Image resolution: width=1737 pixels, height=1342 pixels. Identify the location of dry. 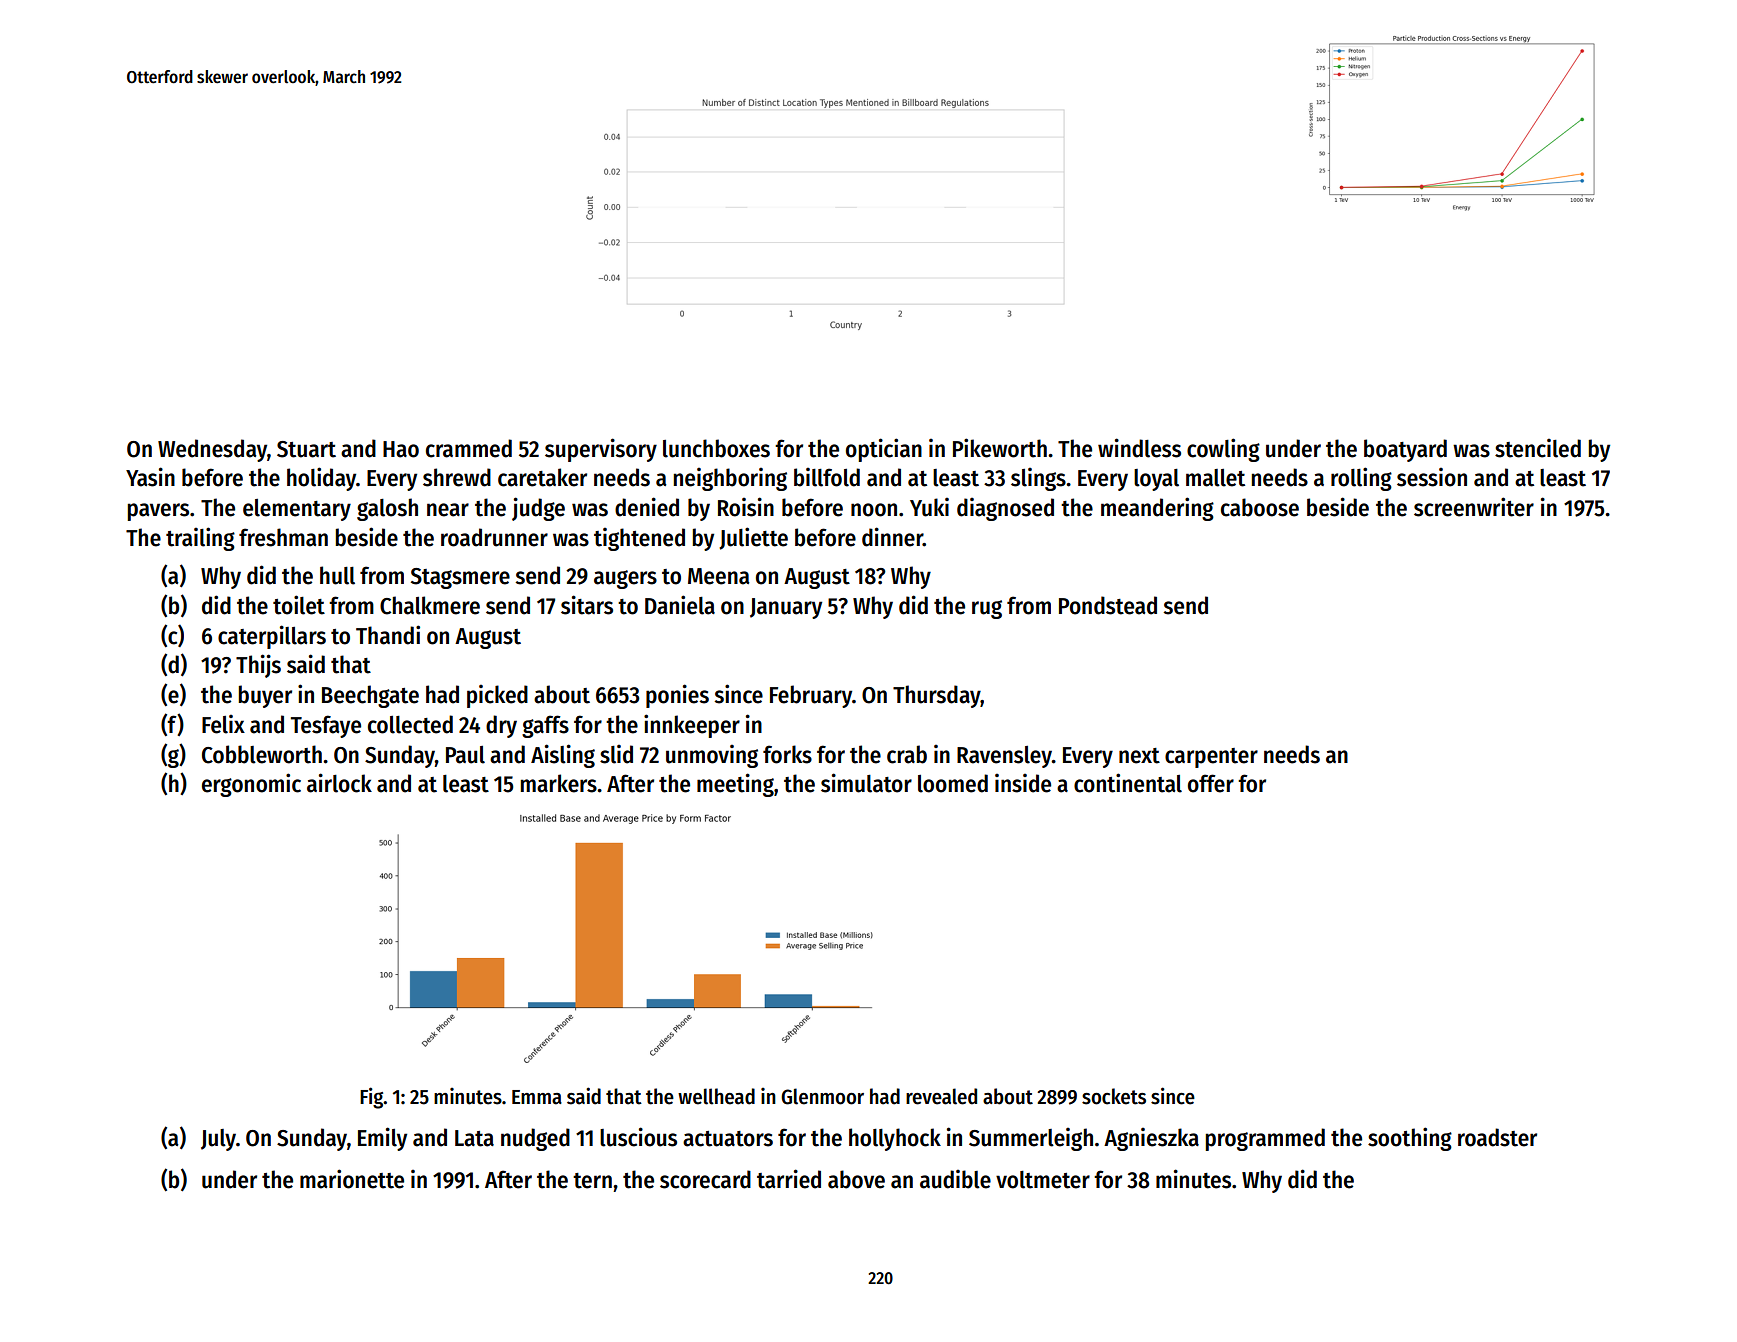
(501, 726).
